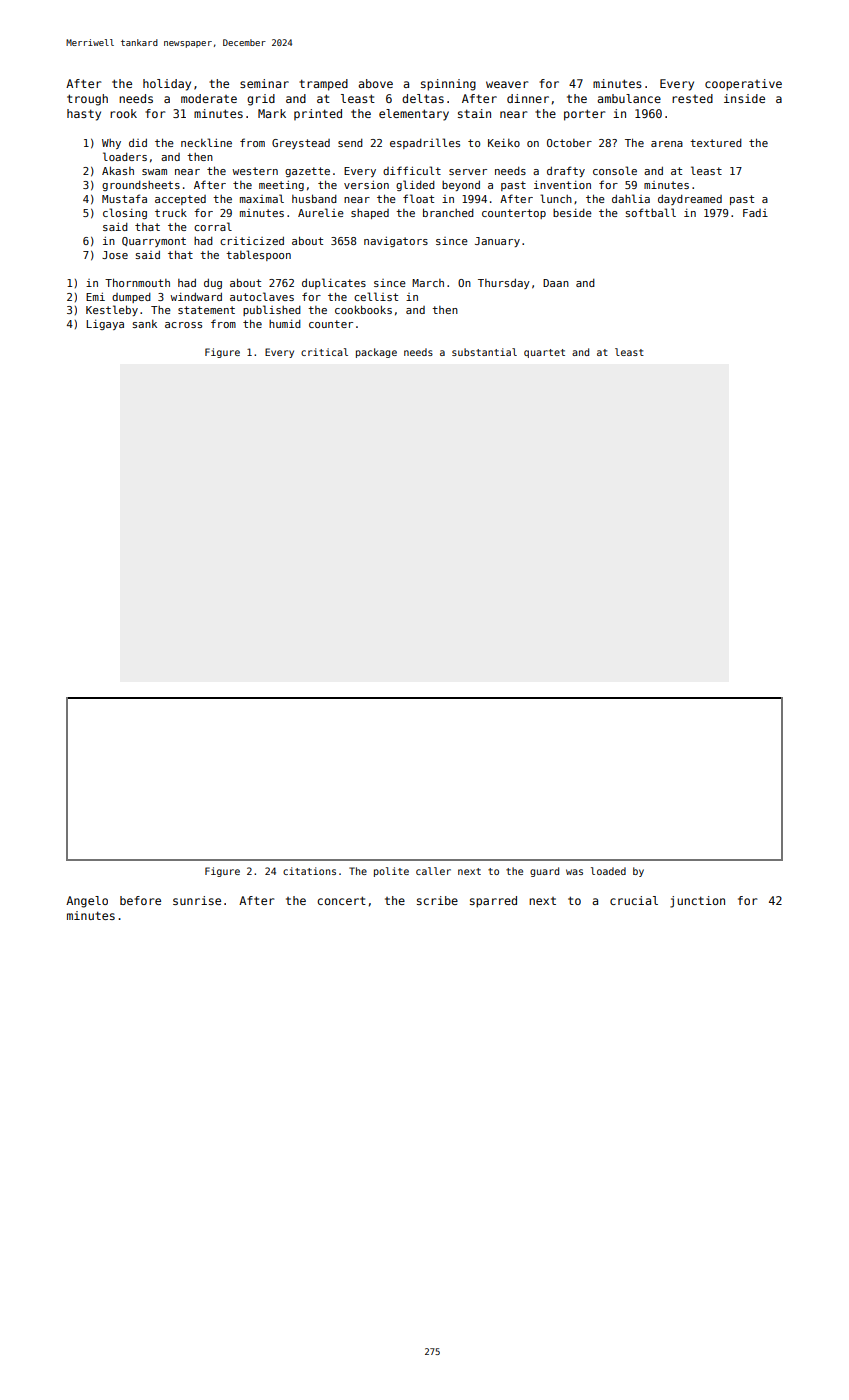 Image resolution: width=849 pixels, height=1400 pixels. I want to click on quartet, so click(544, 353).
